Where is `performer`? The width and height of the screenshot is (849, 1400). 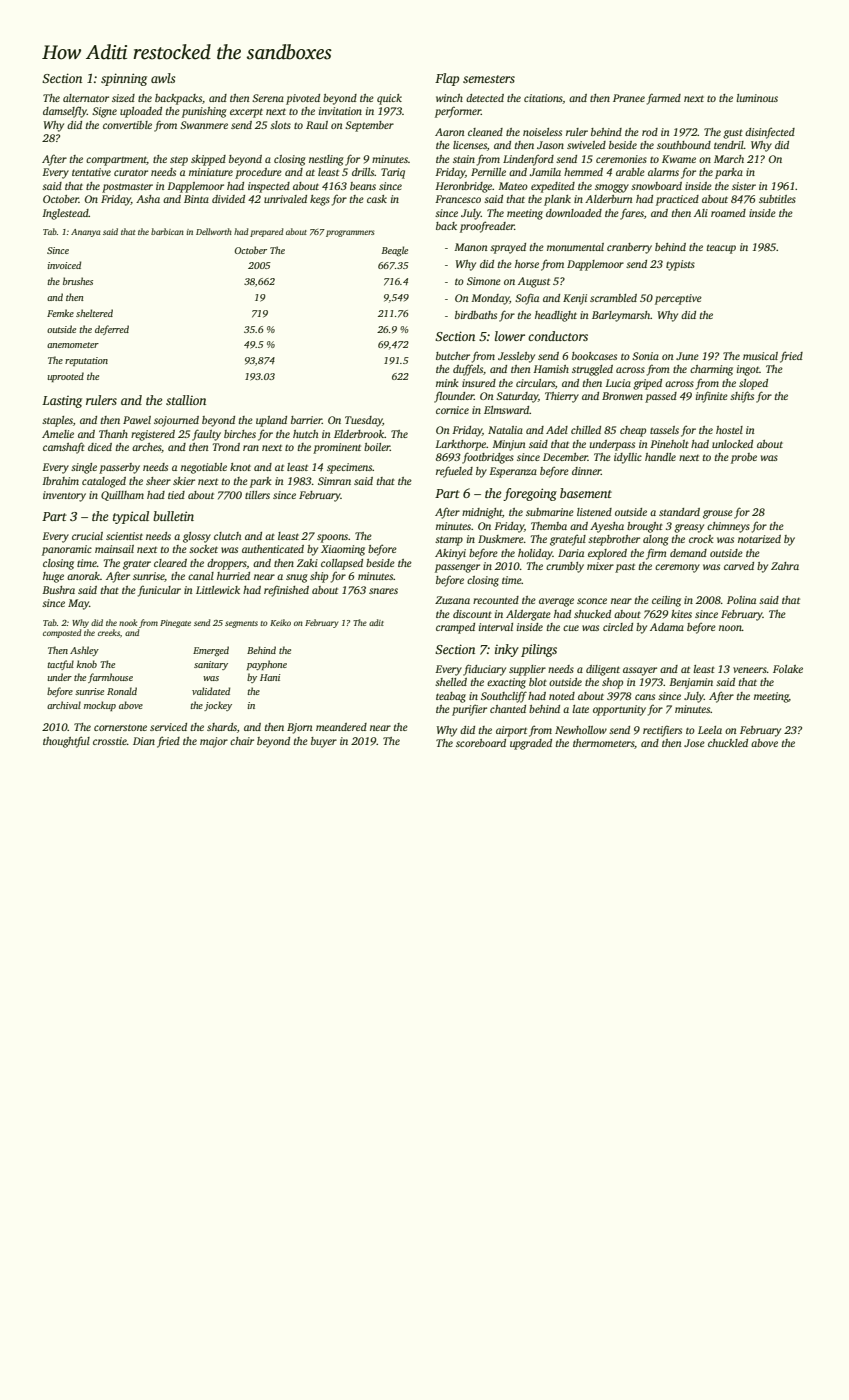 performer is located at coordinates (458, 112).
